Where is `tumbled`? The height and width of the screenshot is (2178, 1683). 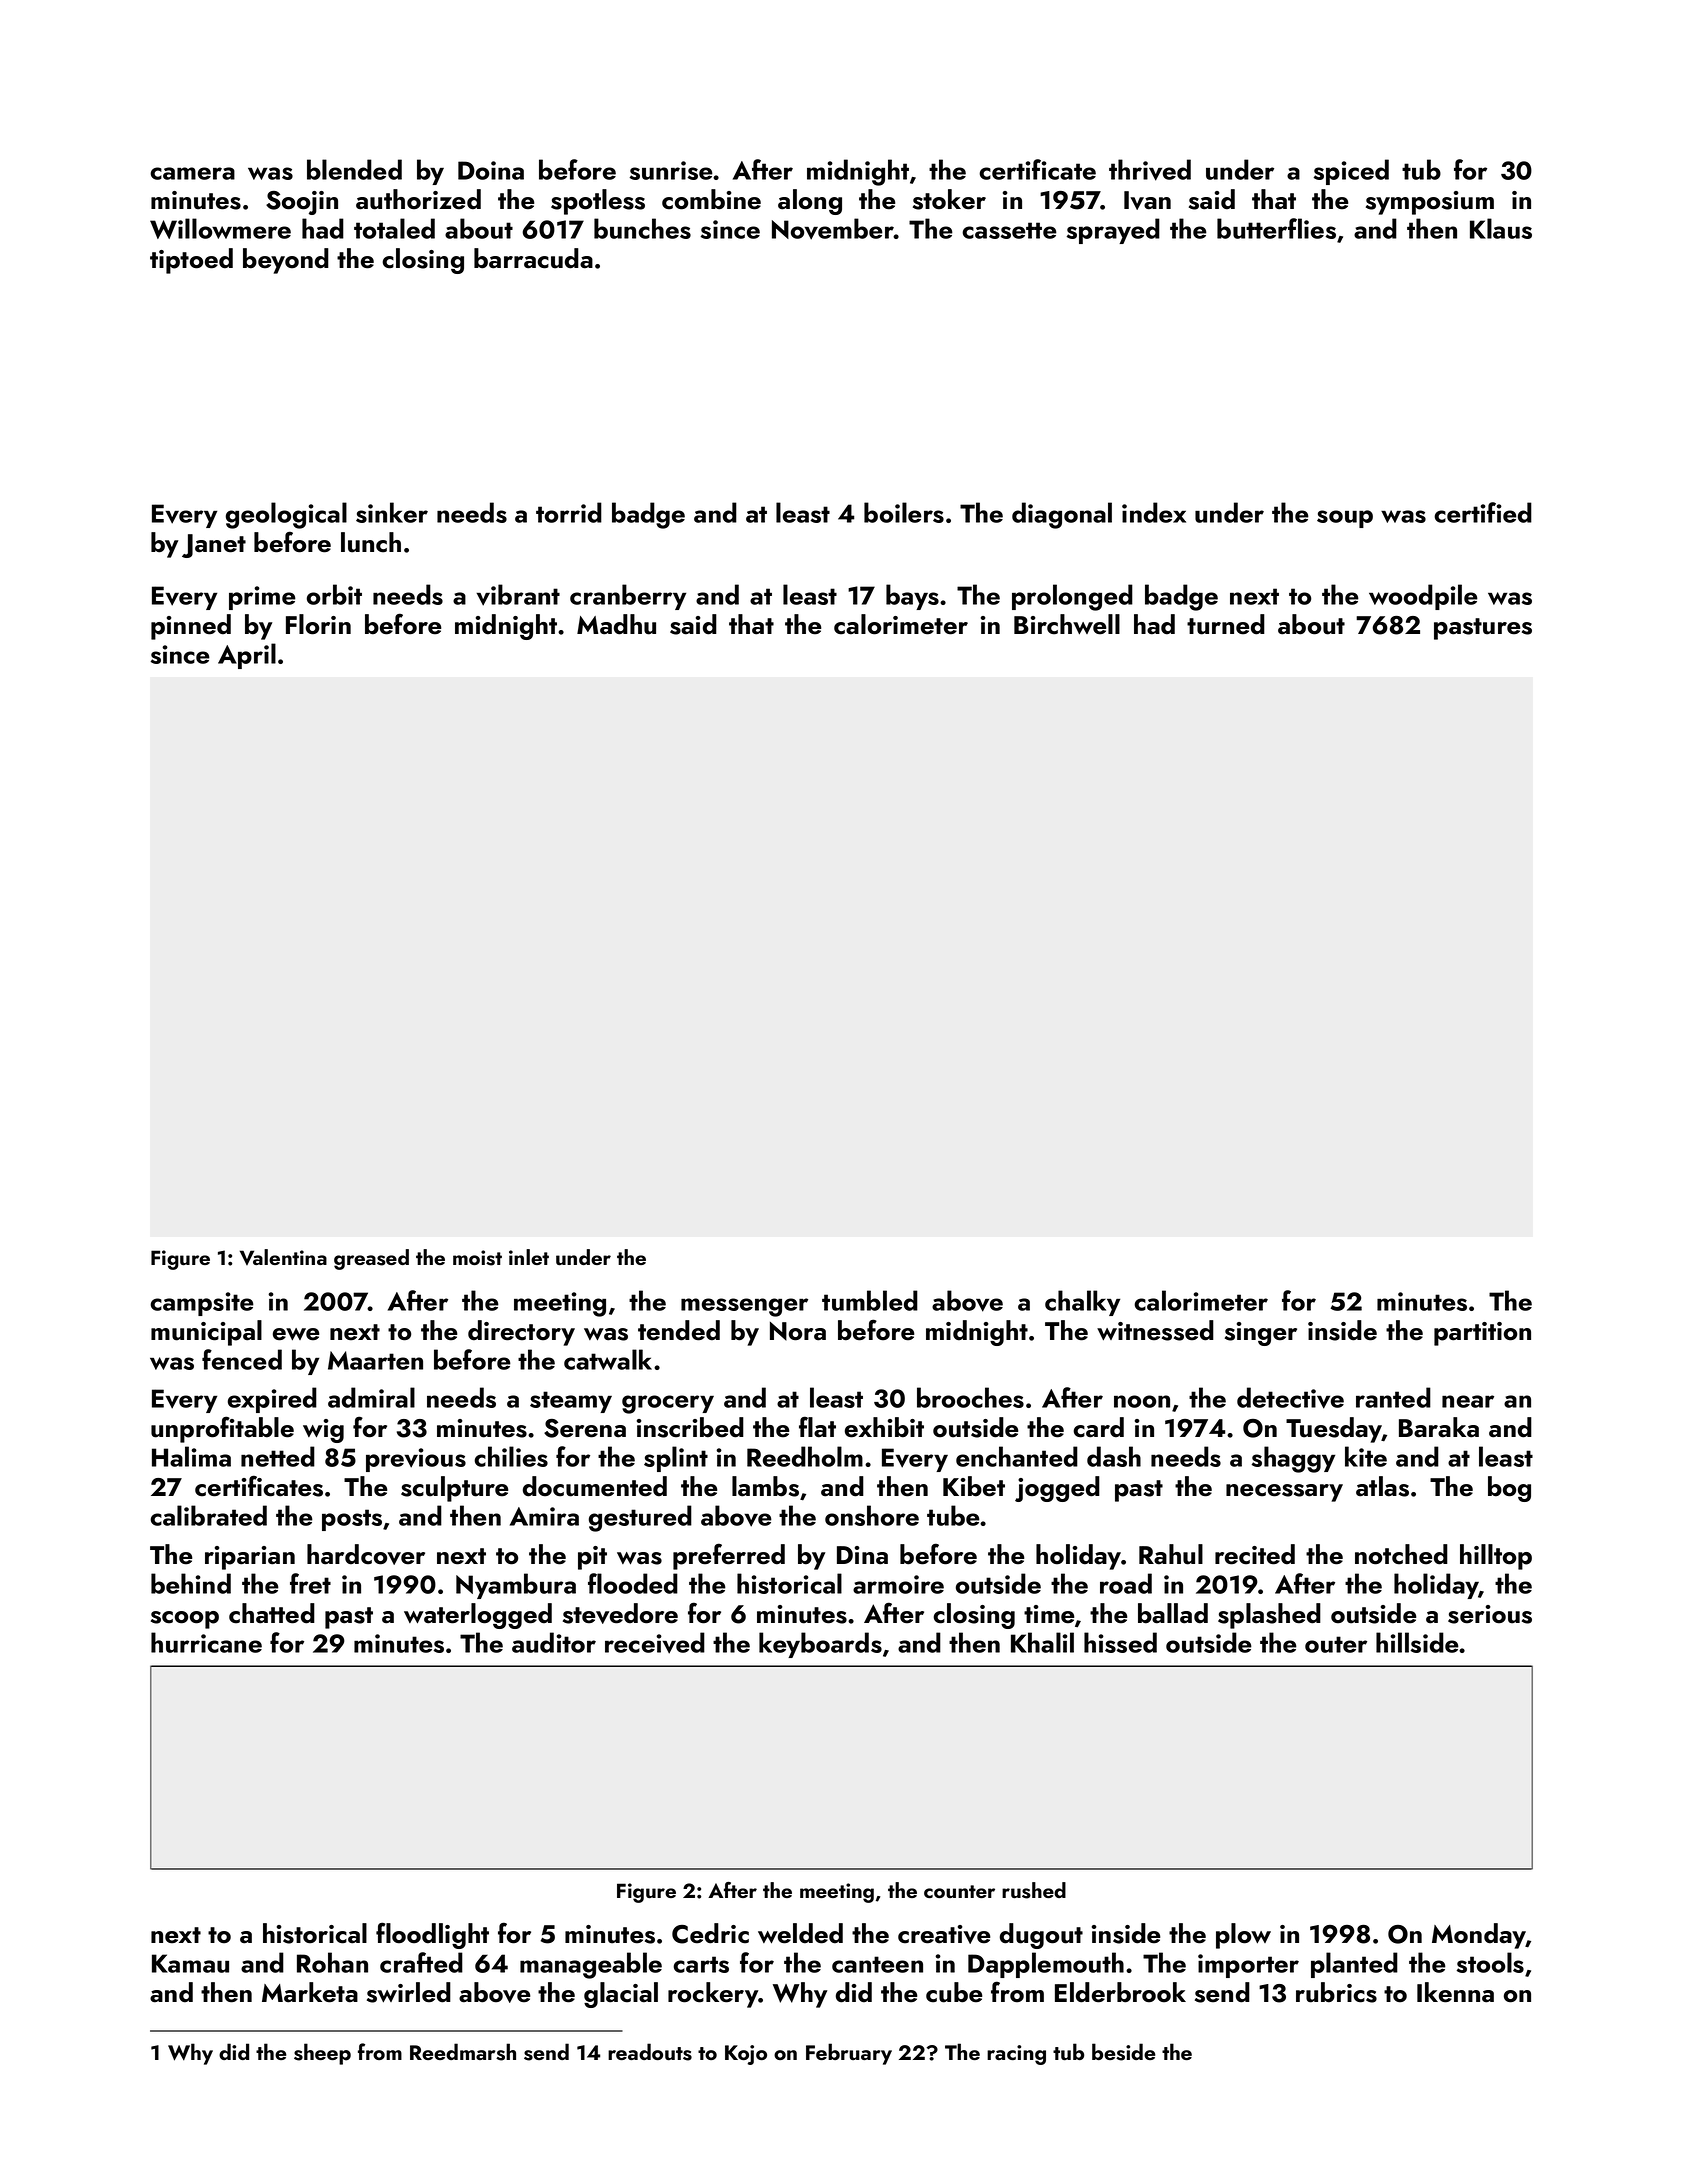
tumbled is located at coordinates (870, 1300).
